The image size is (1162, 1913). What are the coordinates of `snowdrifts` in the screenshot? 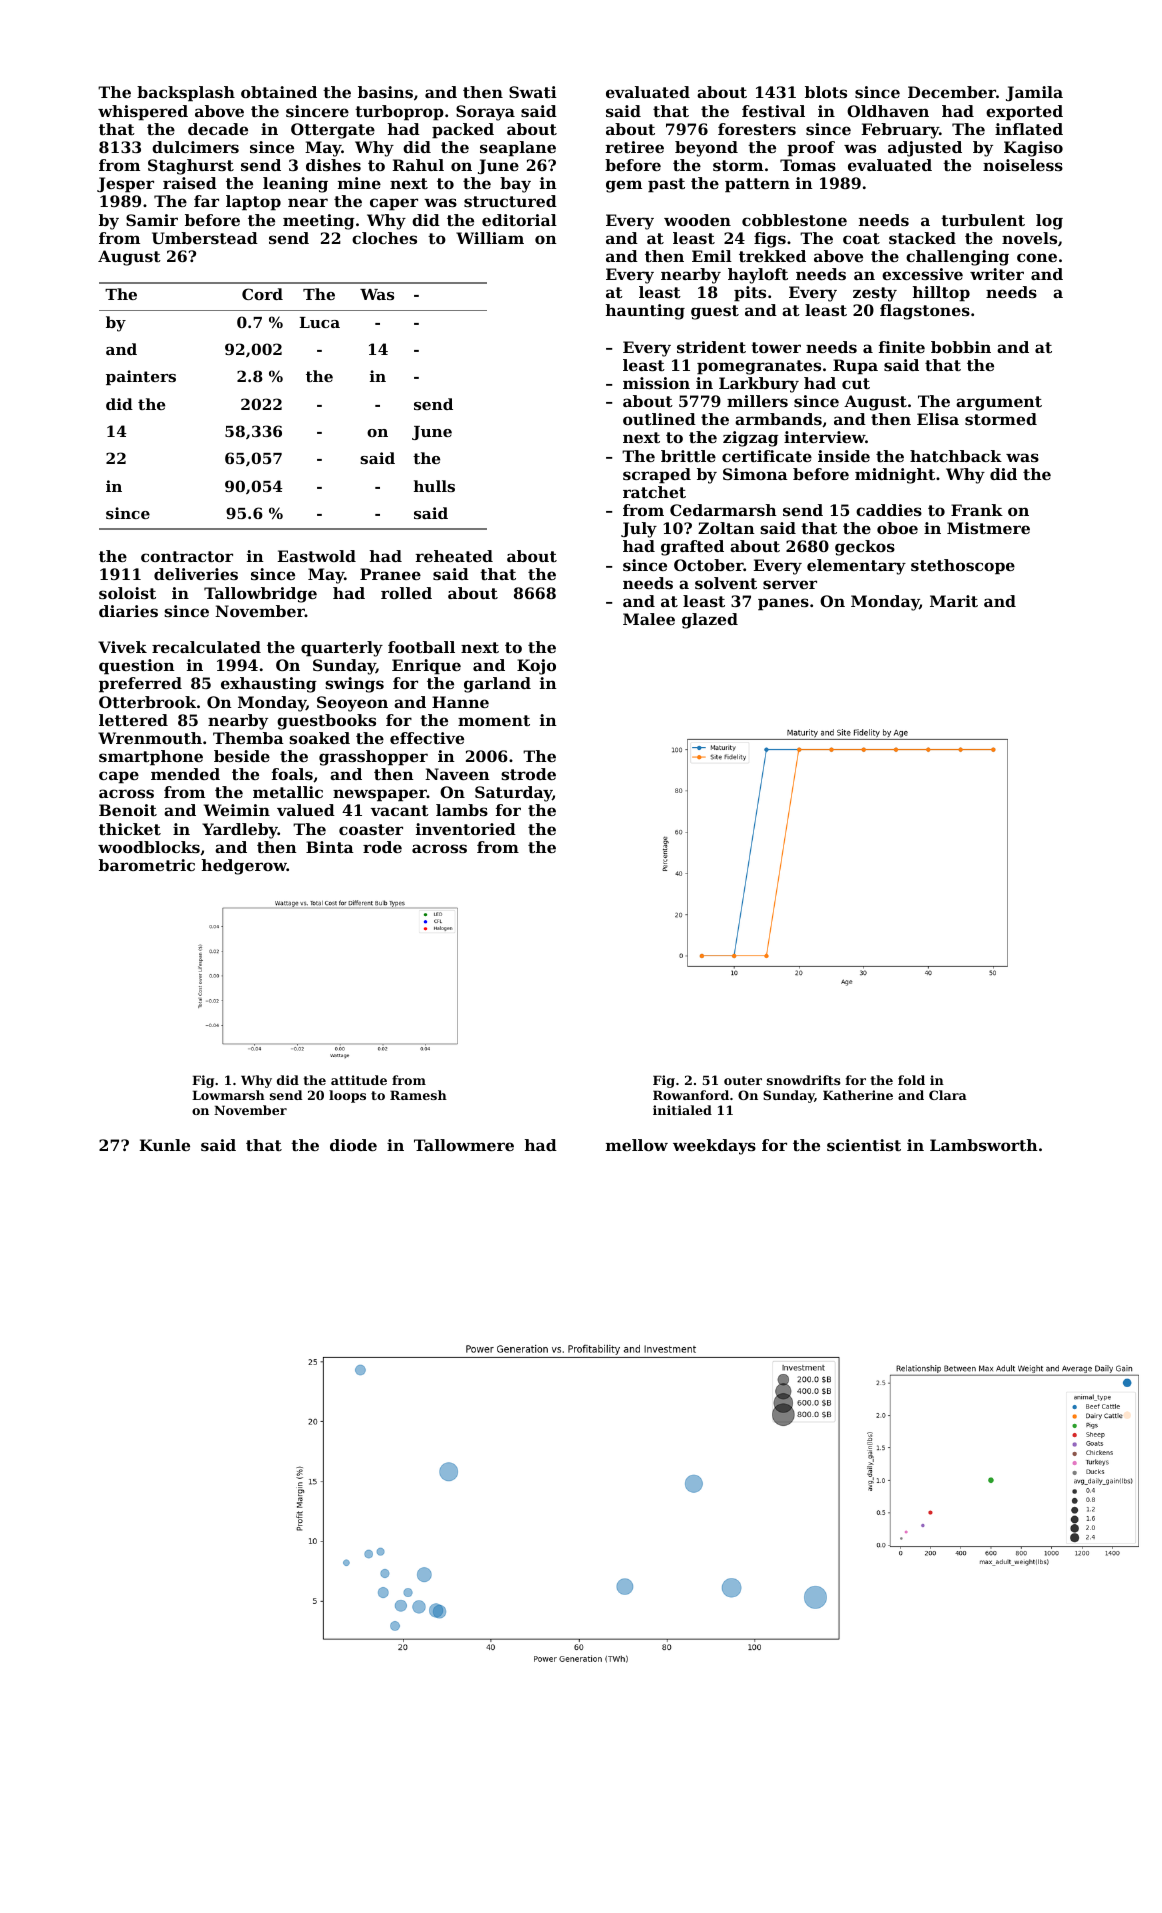 It's located at (804, 1080).
